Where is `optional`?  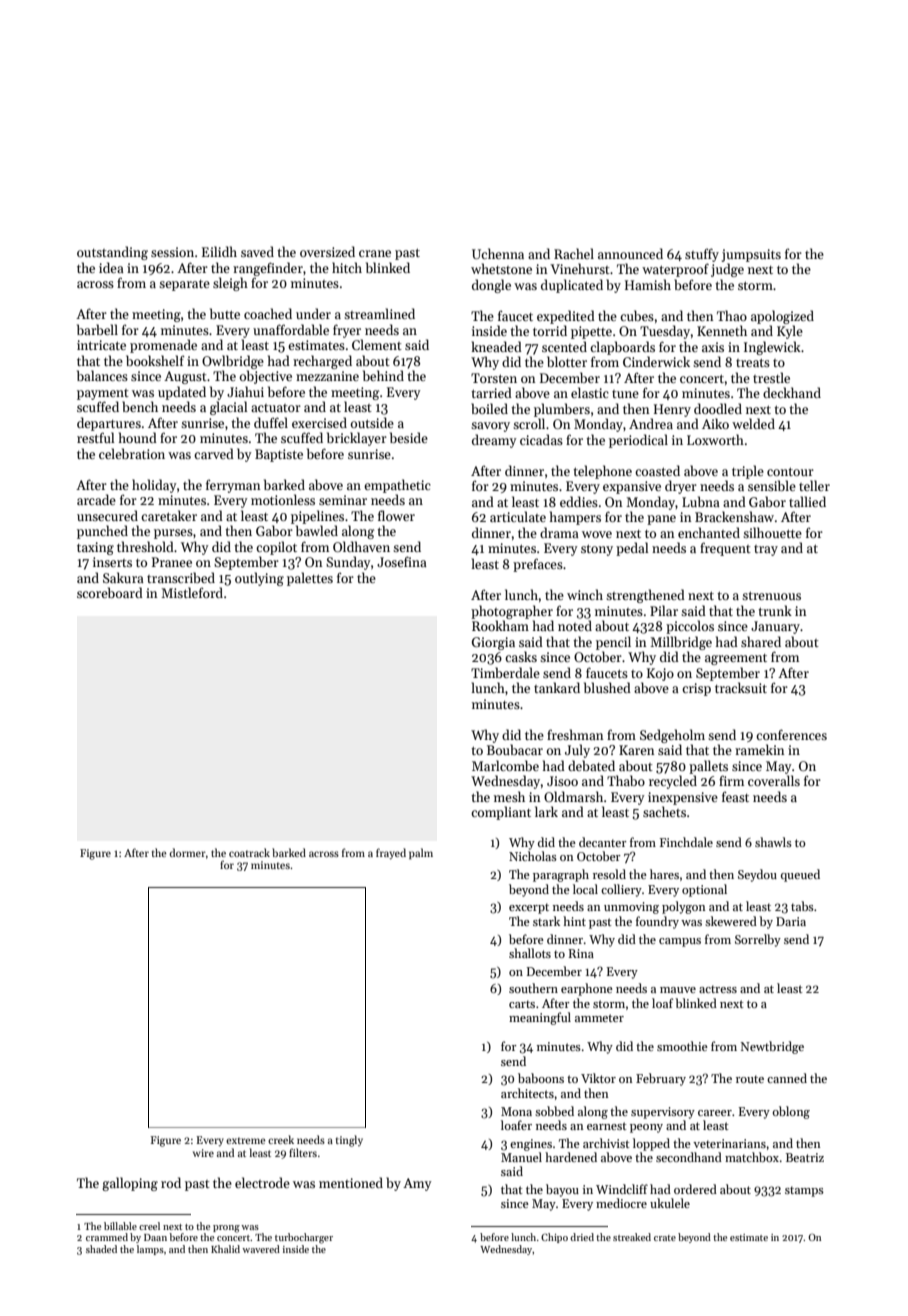
optional is located at coordinates (704, 890).
